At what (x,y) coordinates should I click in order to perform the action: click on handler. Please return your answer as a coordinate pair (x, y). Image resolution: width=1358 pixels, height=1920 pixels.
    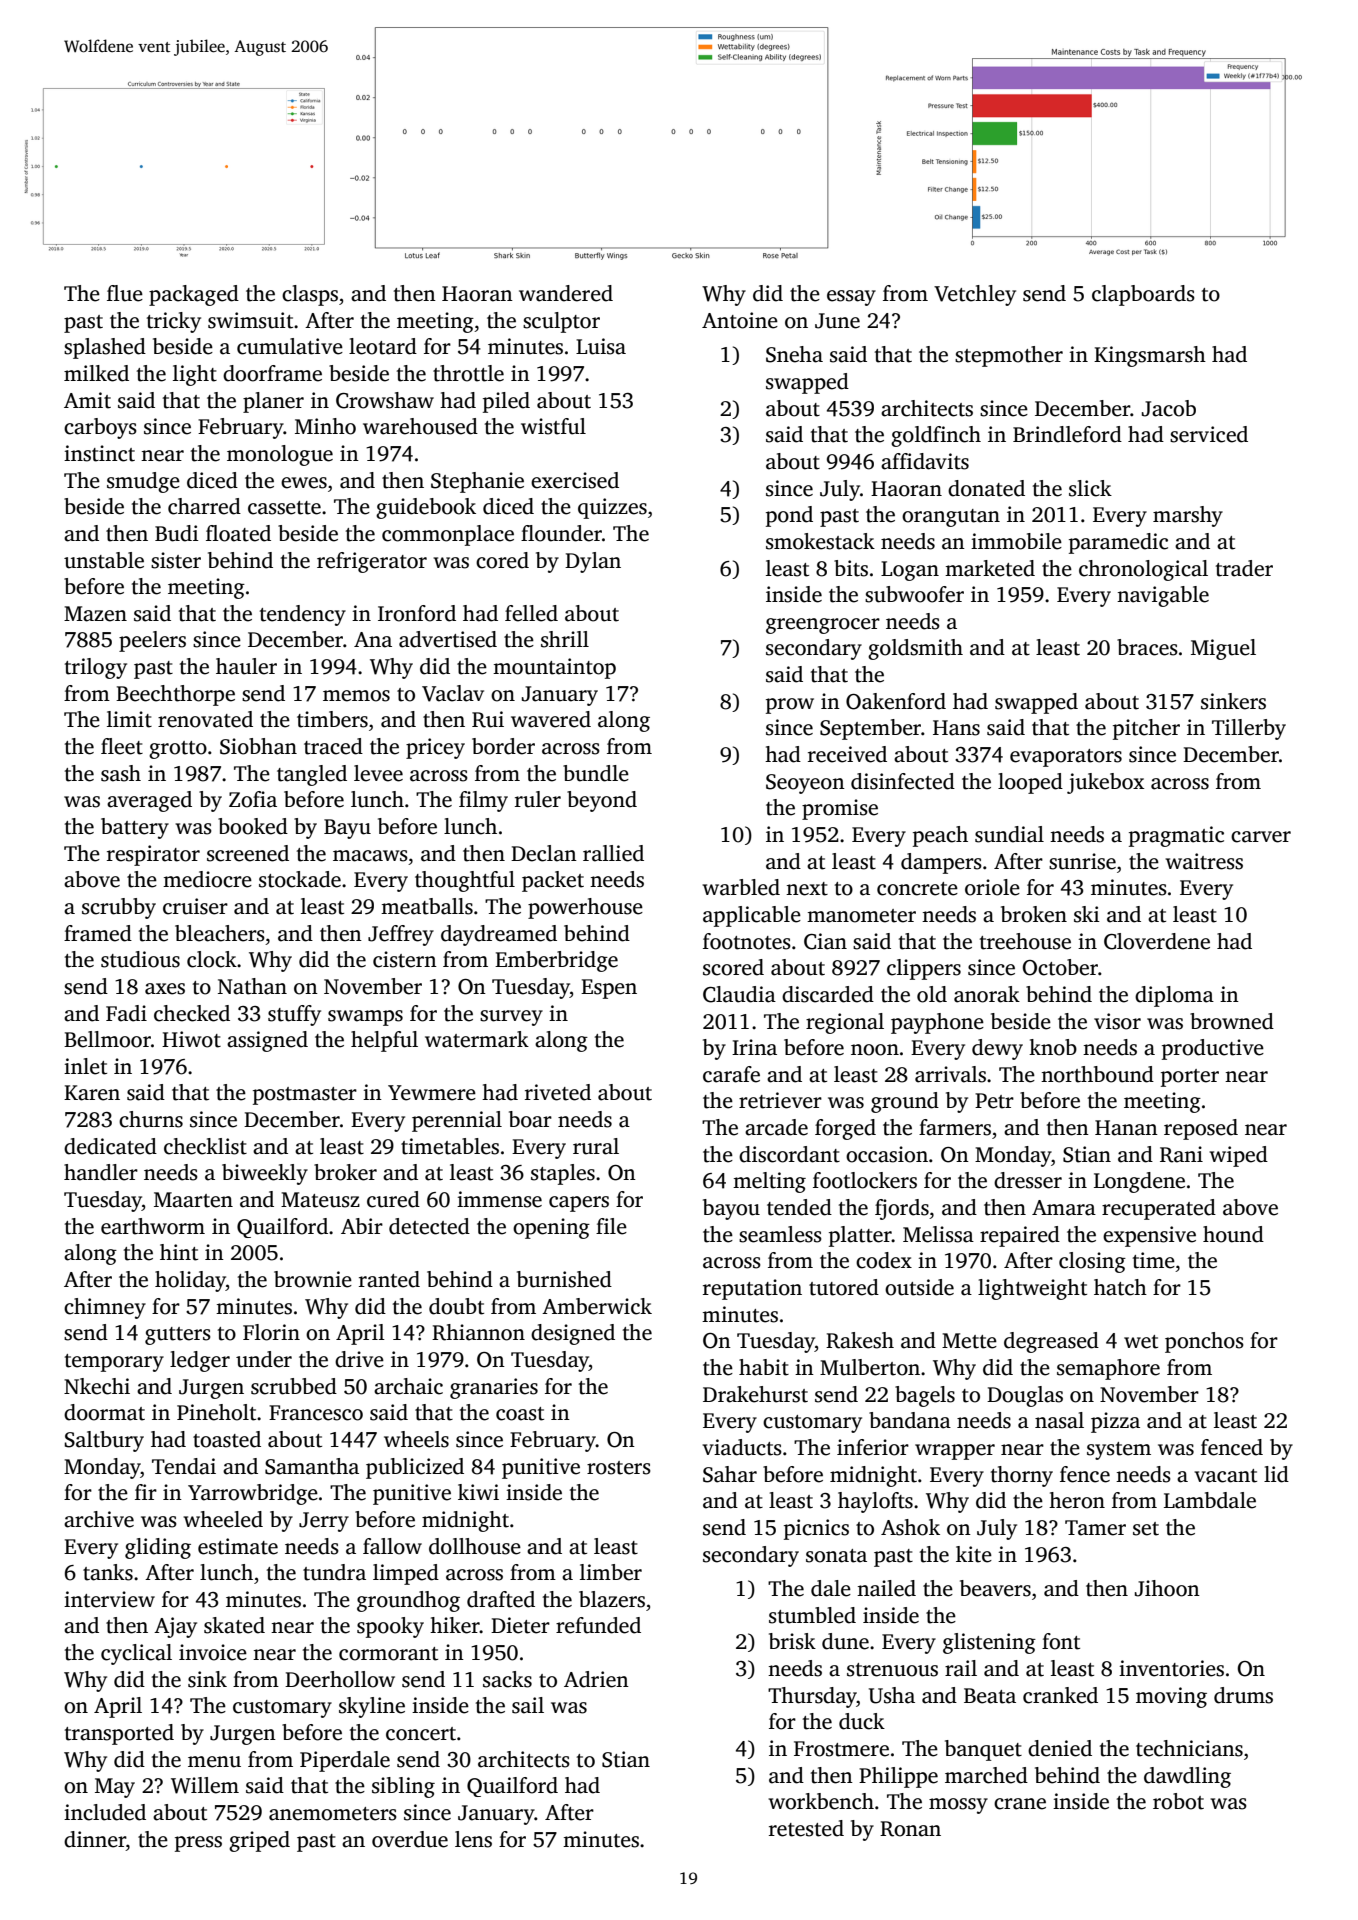
    Looking at the image, I should click on (101, 1172).
